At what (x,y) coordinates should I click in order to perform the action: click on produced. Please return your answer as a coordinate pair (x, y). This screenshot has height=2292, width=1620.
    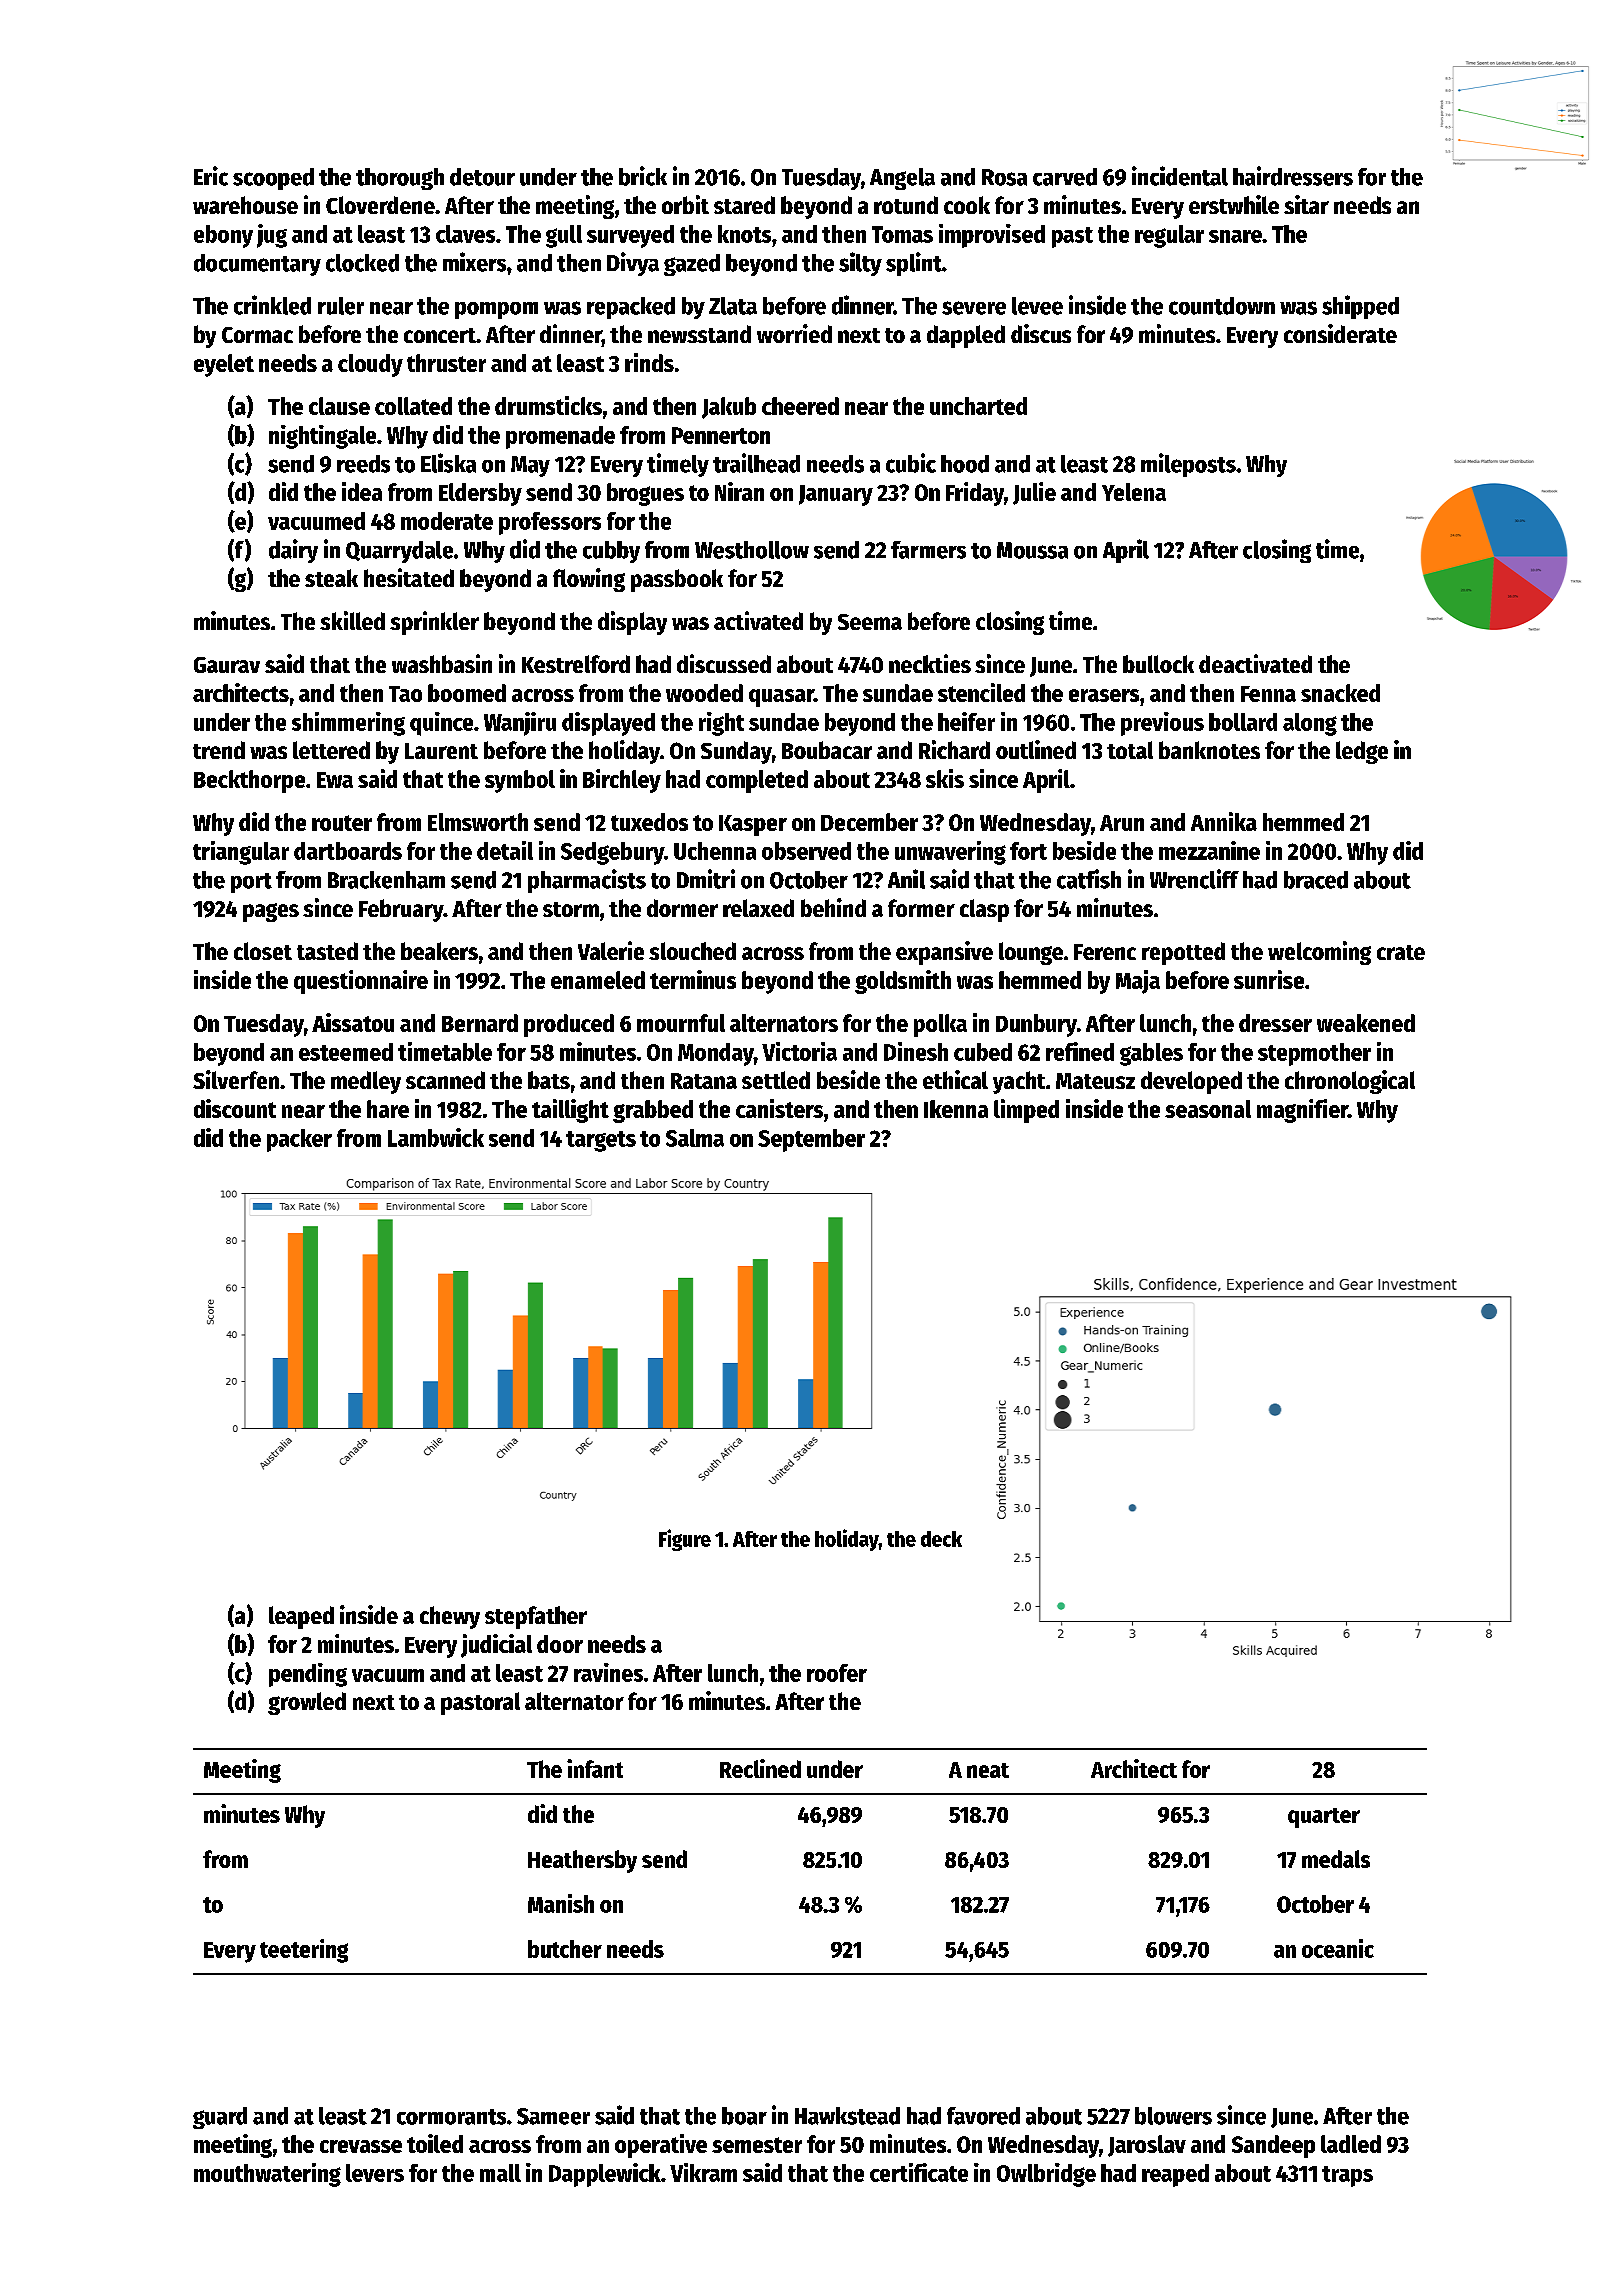
    Looking at the image, I should click on (569, 1025).
